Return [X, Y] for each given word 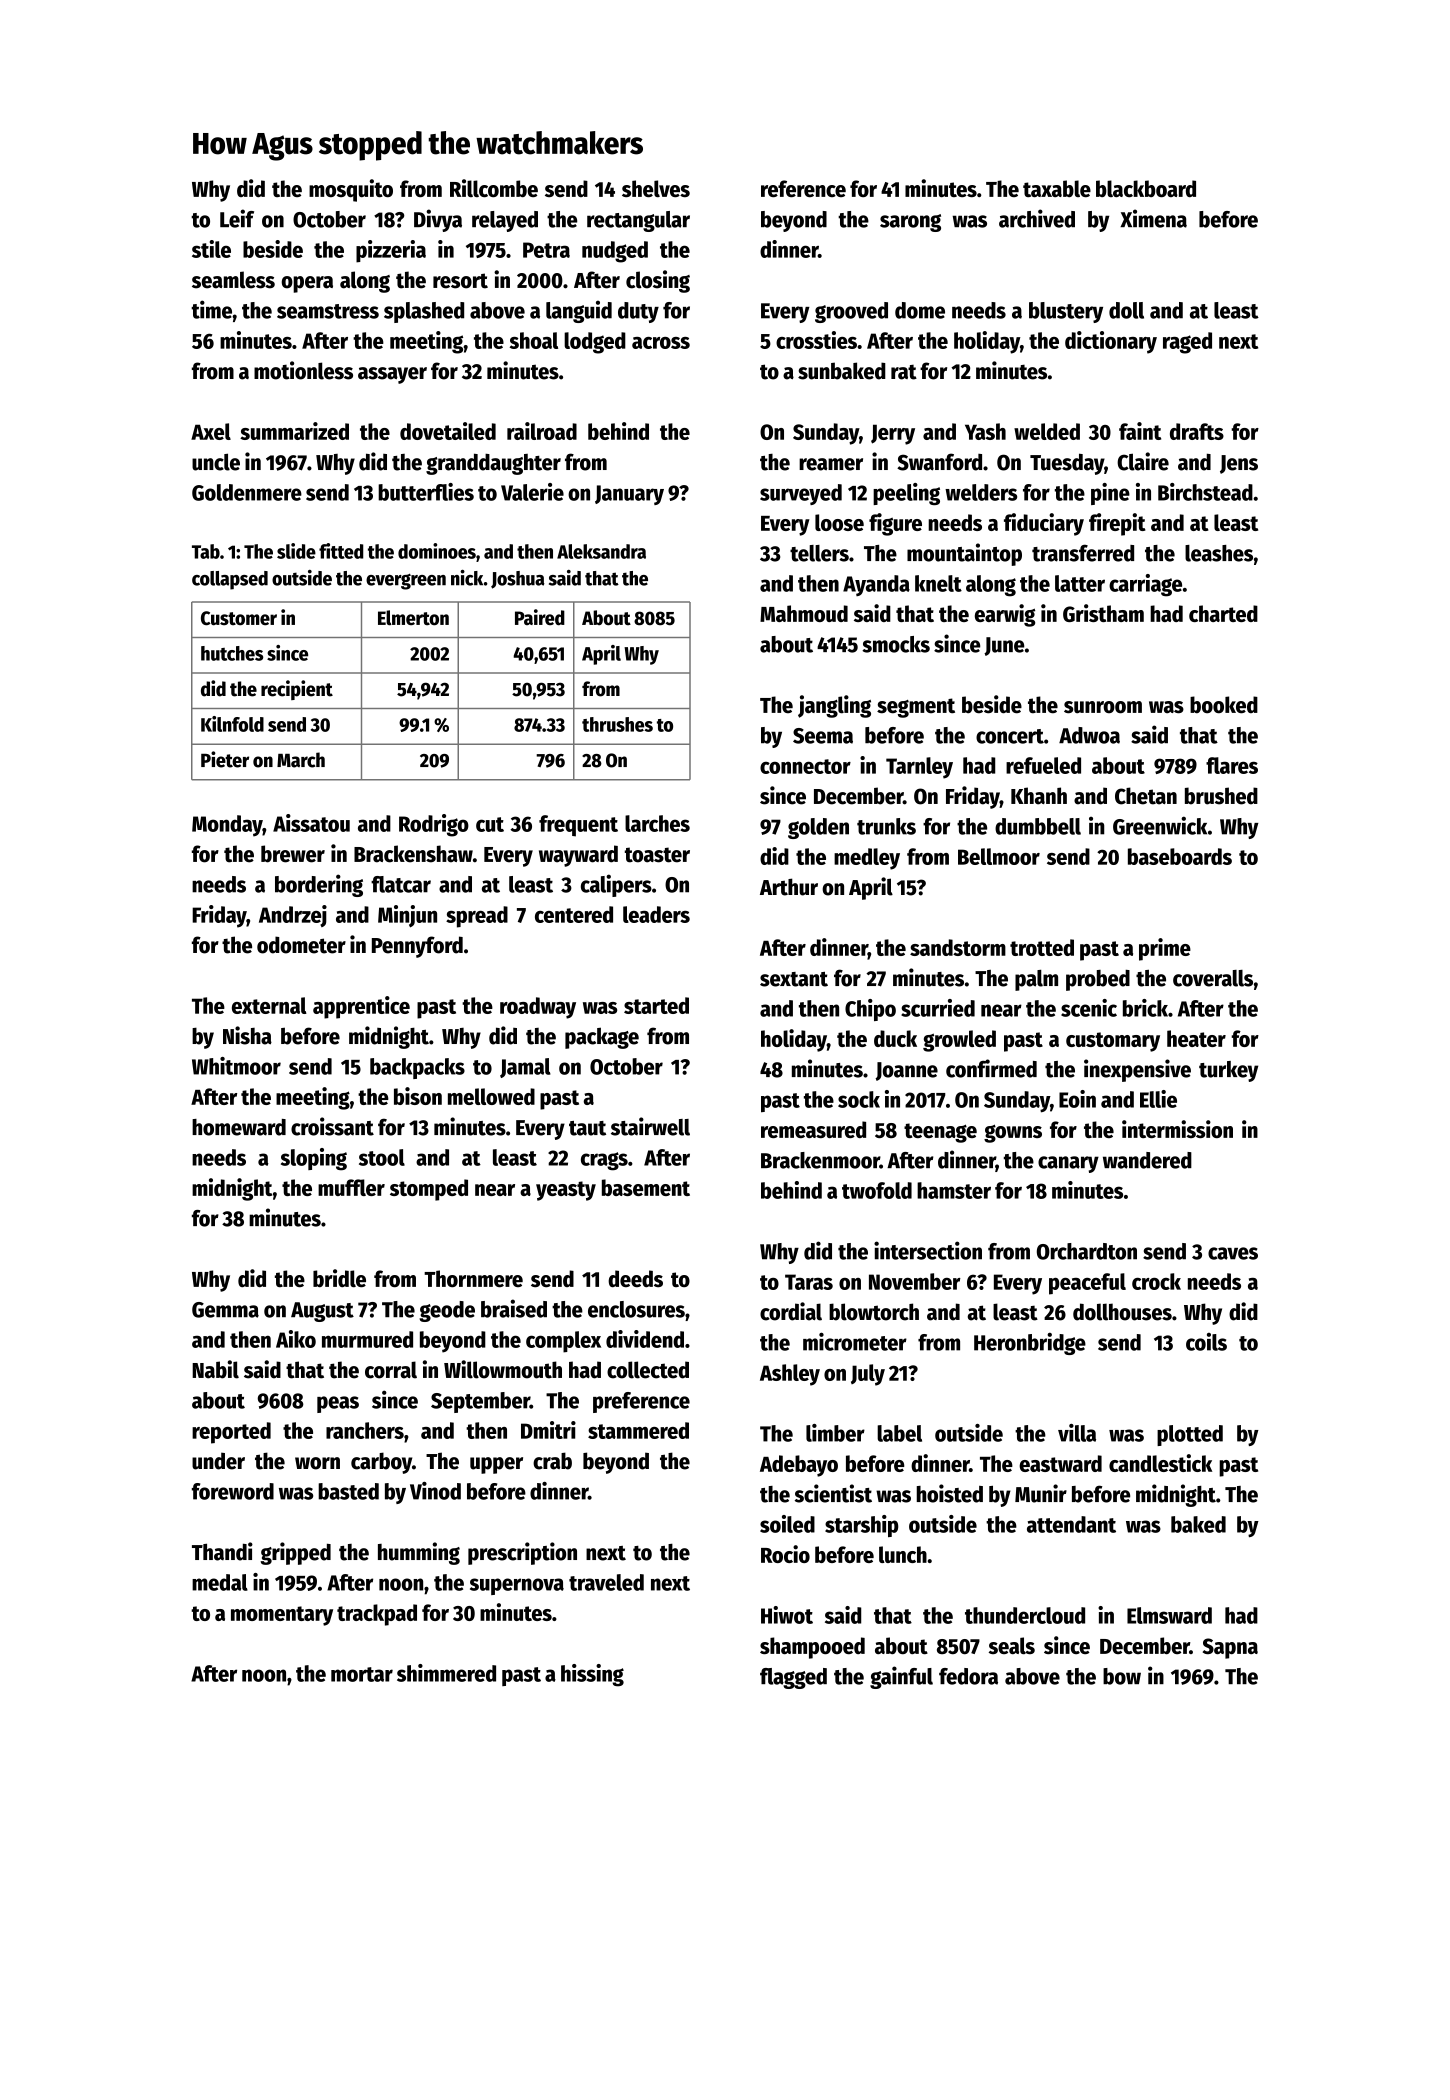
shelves [656, 188]
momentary [282, 1616]
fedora [968, 1676]
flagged [793, 1678]
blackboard [1146, 188]
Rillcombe [494, 188]
